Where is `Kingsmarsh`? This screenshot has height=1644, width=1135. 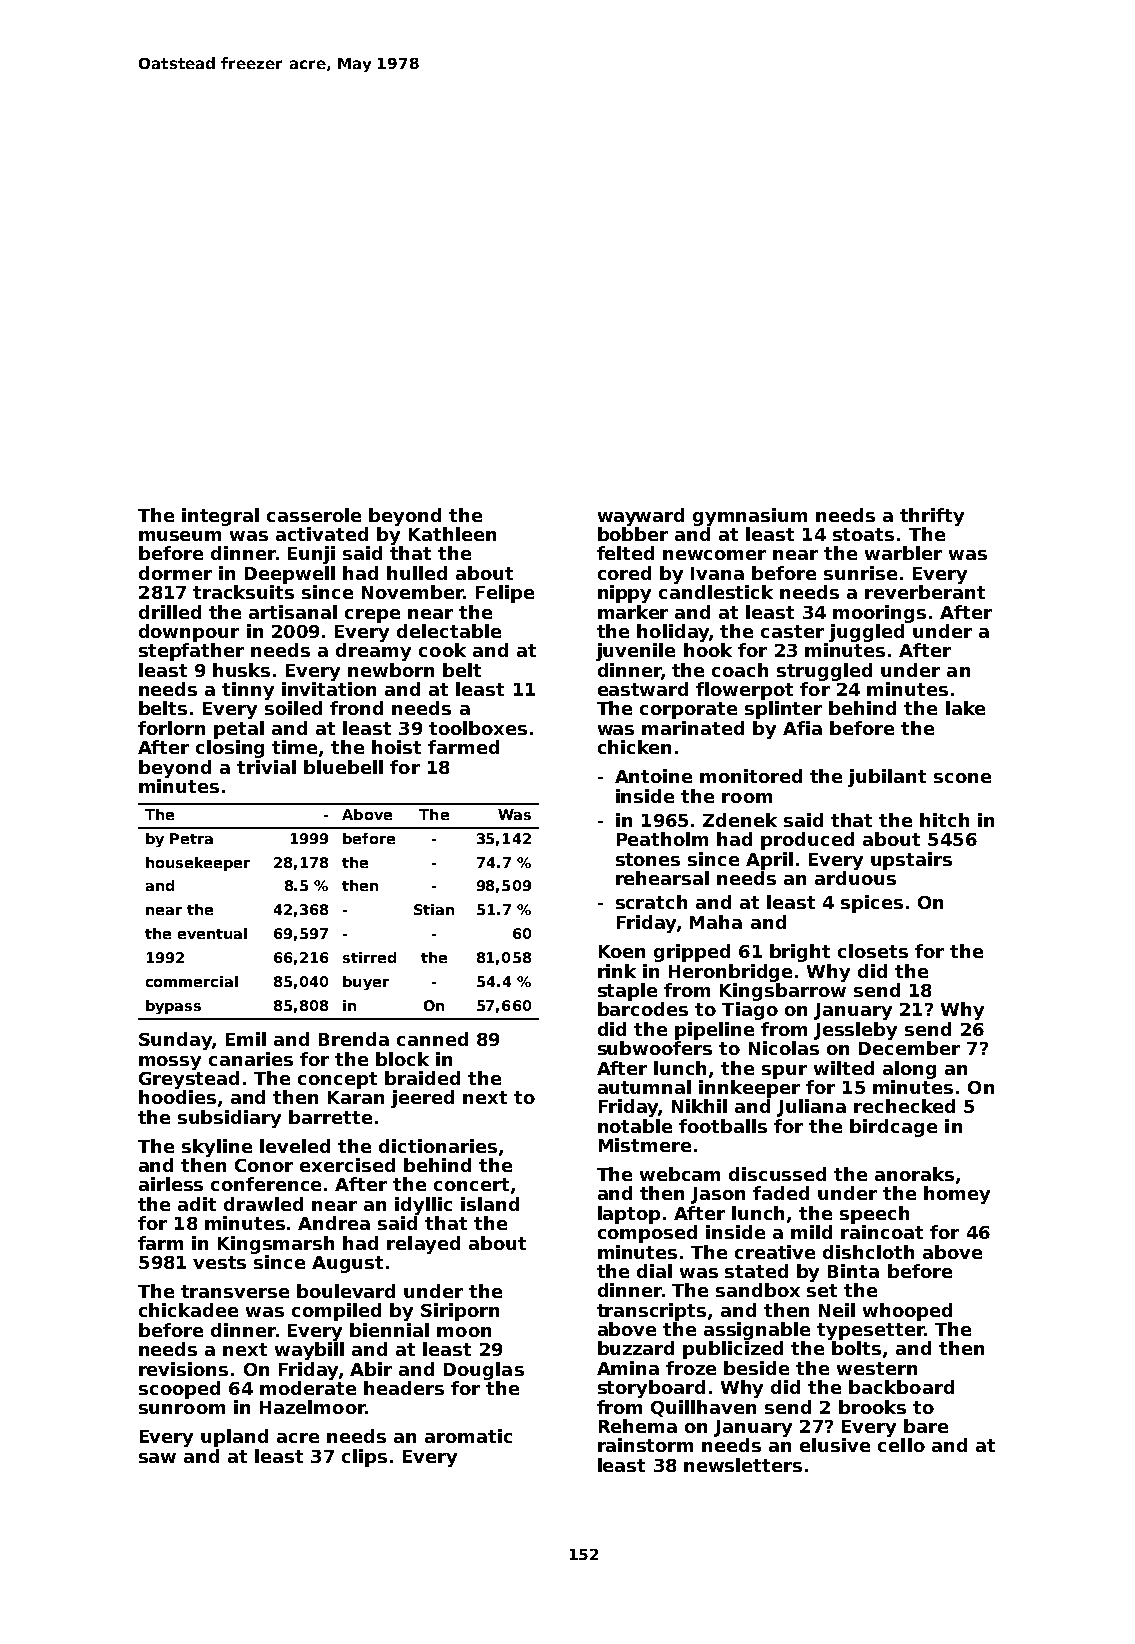 Kingsmarsh is located at coordinates (276, 1245).
